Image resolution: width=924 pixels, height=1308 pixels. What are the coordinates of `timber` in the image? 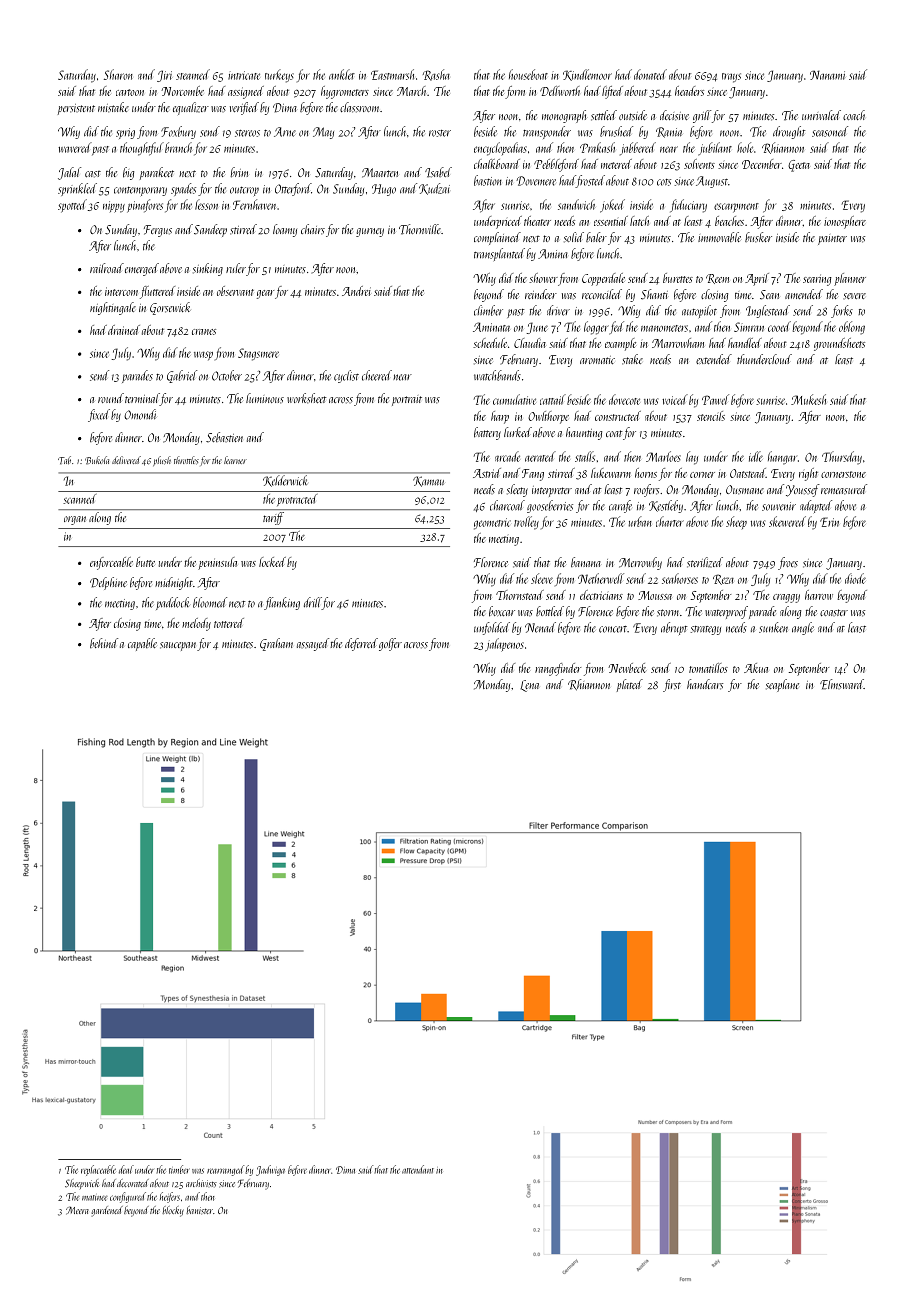 It's located at (179, 1169).
